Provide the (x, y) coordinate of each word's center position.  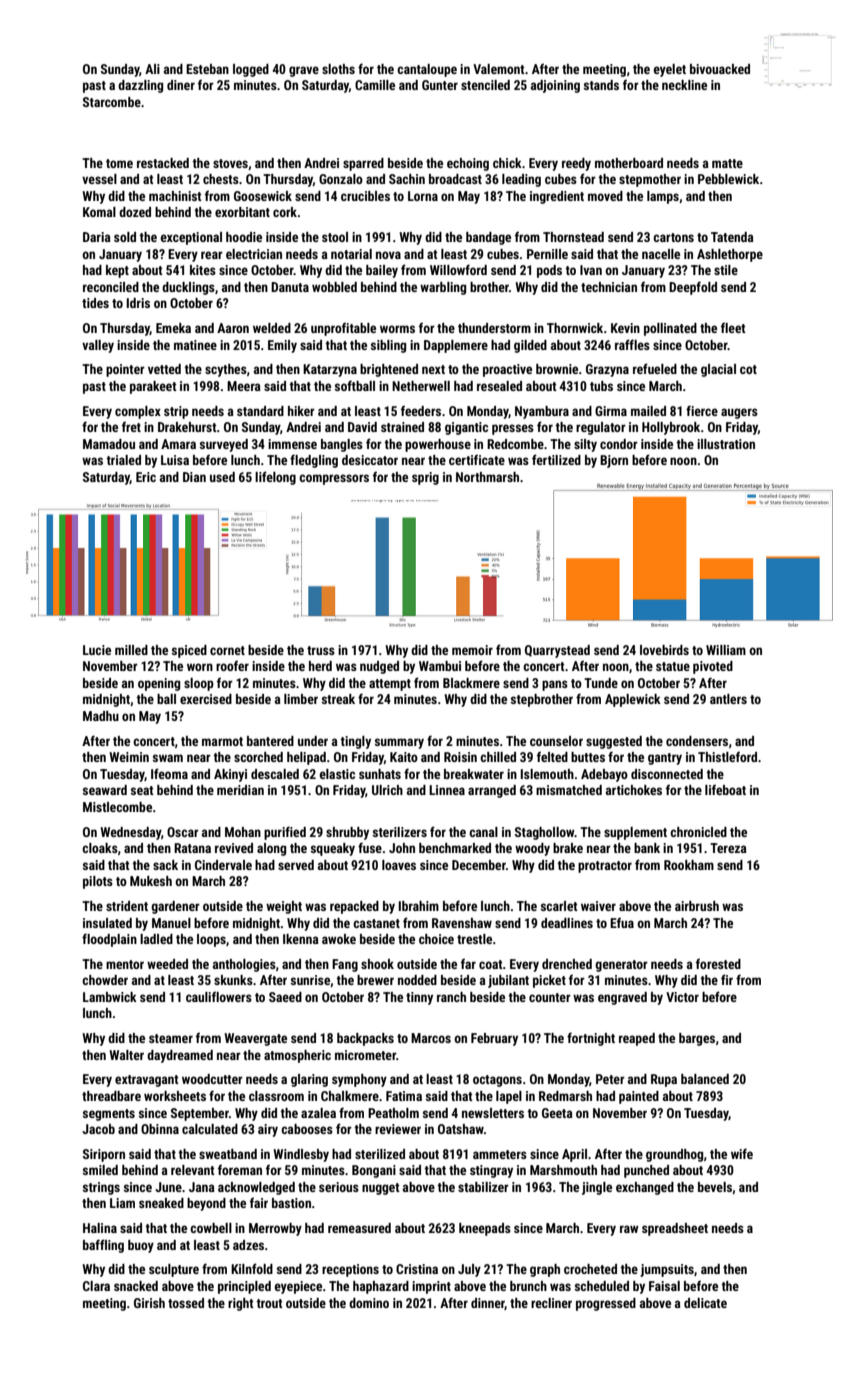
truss (321, 650)
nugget (381, 1189)
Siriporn (104, 1155)
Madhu (101, 716)
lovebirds (664, 650)
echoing (468, 164)
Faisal (664, 1286)
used (222, 477)
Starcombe (112, 102)
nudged (379, 667)
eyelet (670, 70)
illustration (726, 444)
